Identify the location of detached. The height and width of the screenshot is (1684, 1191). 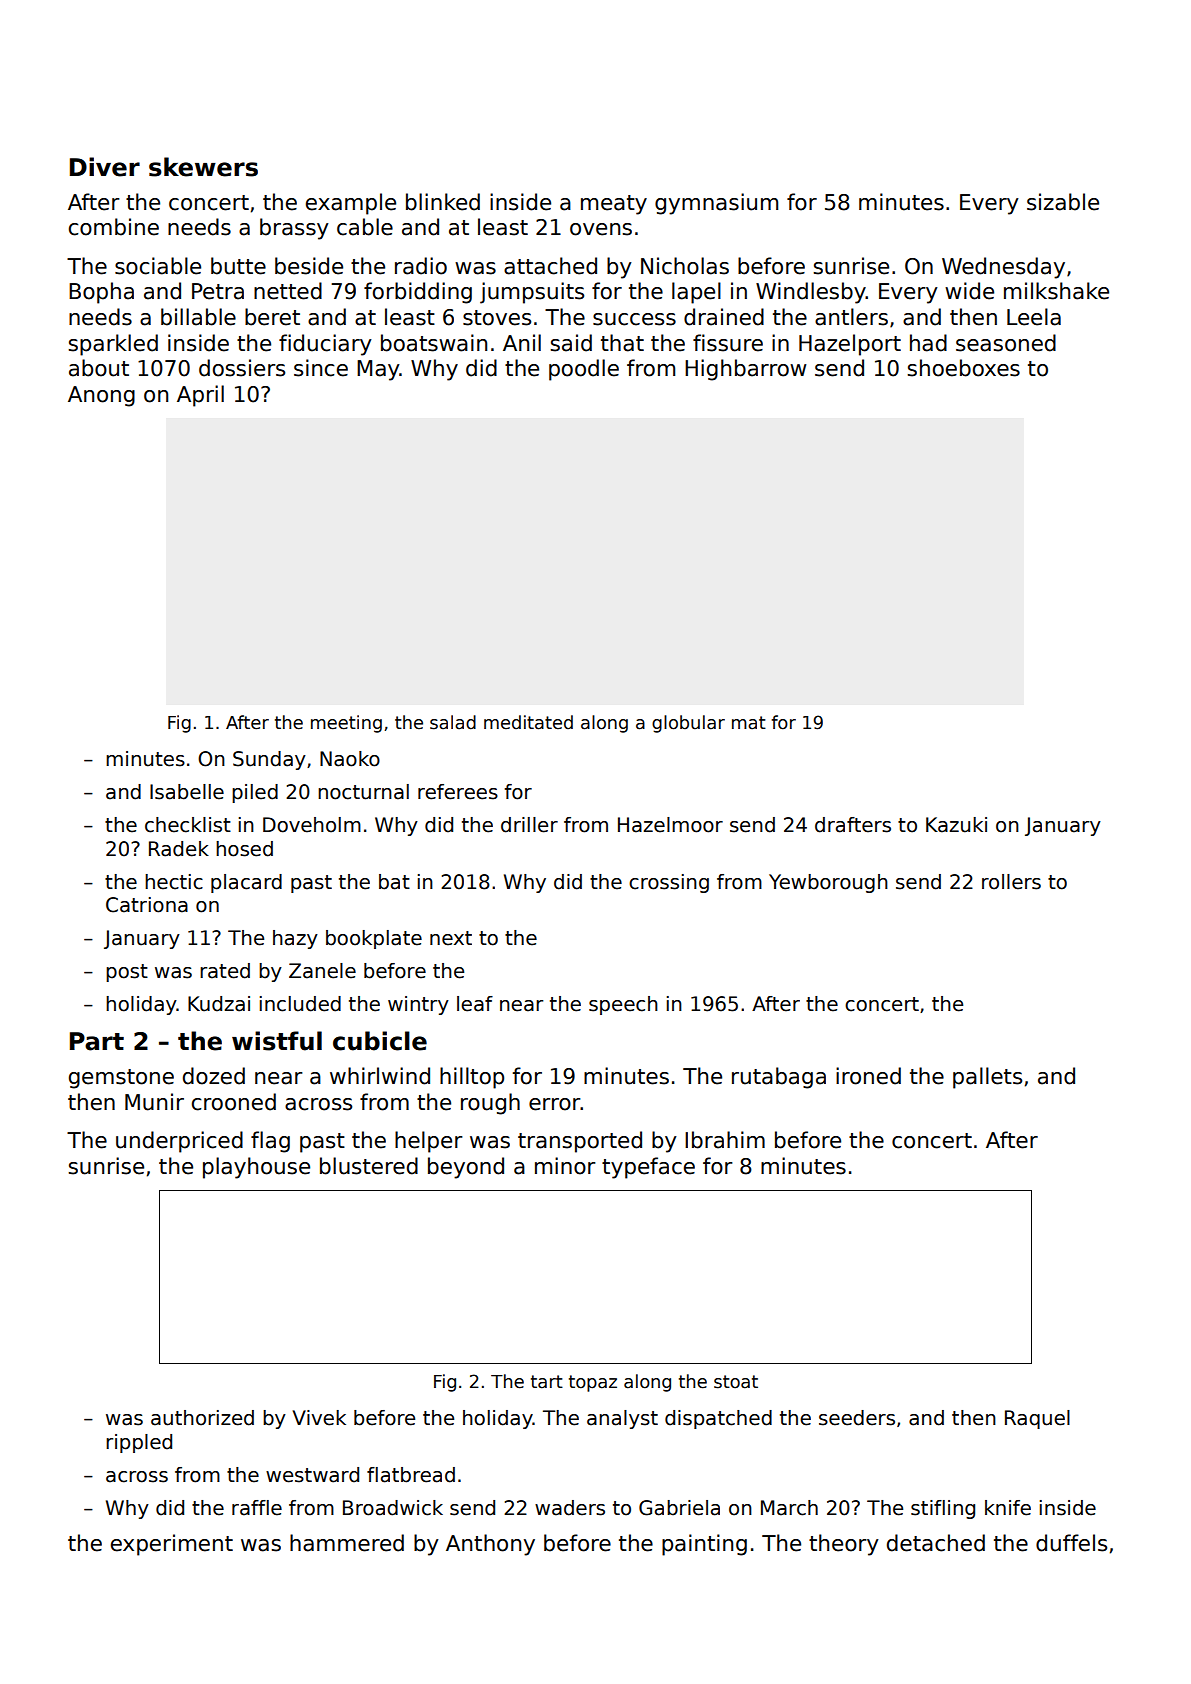
(936, 1543).
